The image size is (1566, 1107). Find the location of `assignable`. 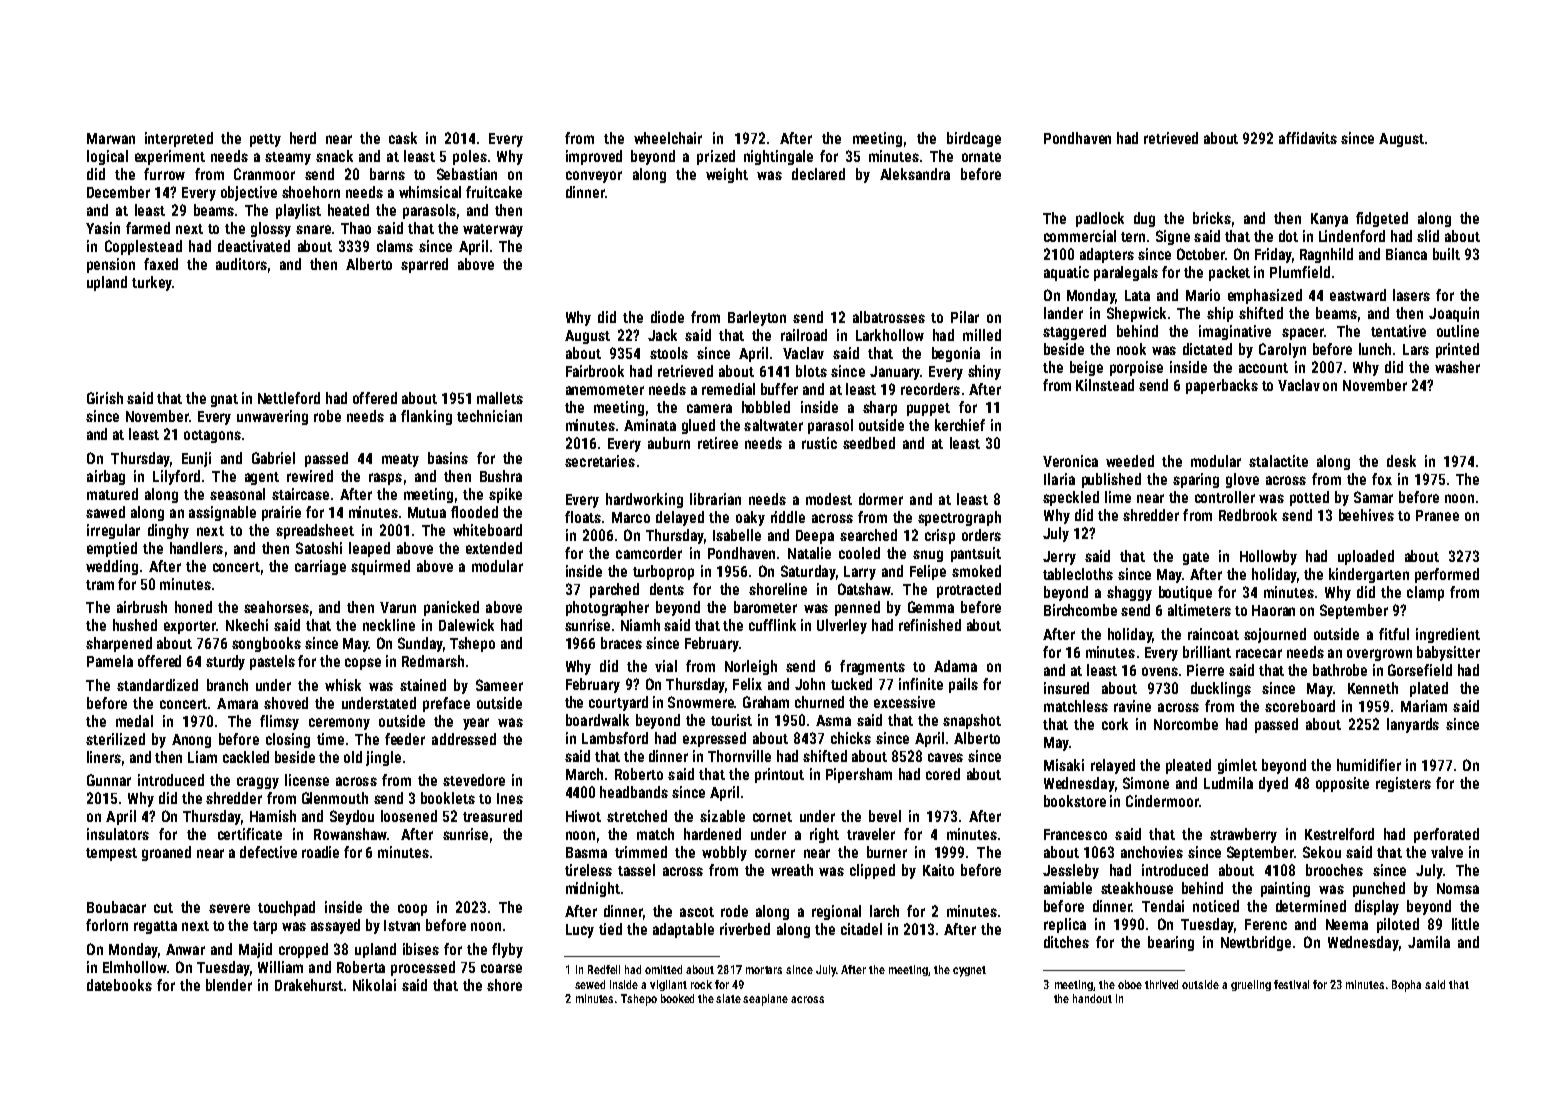

assignable is located at coordinates (222, 513).
